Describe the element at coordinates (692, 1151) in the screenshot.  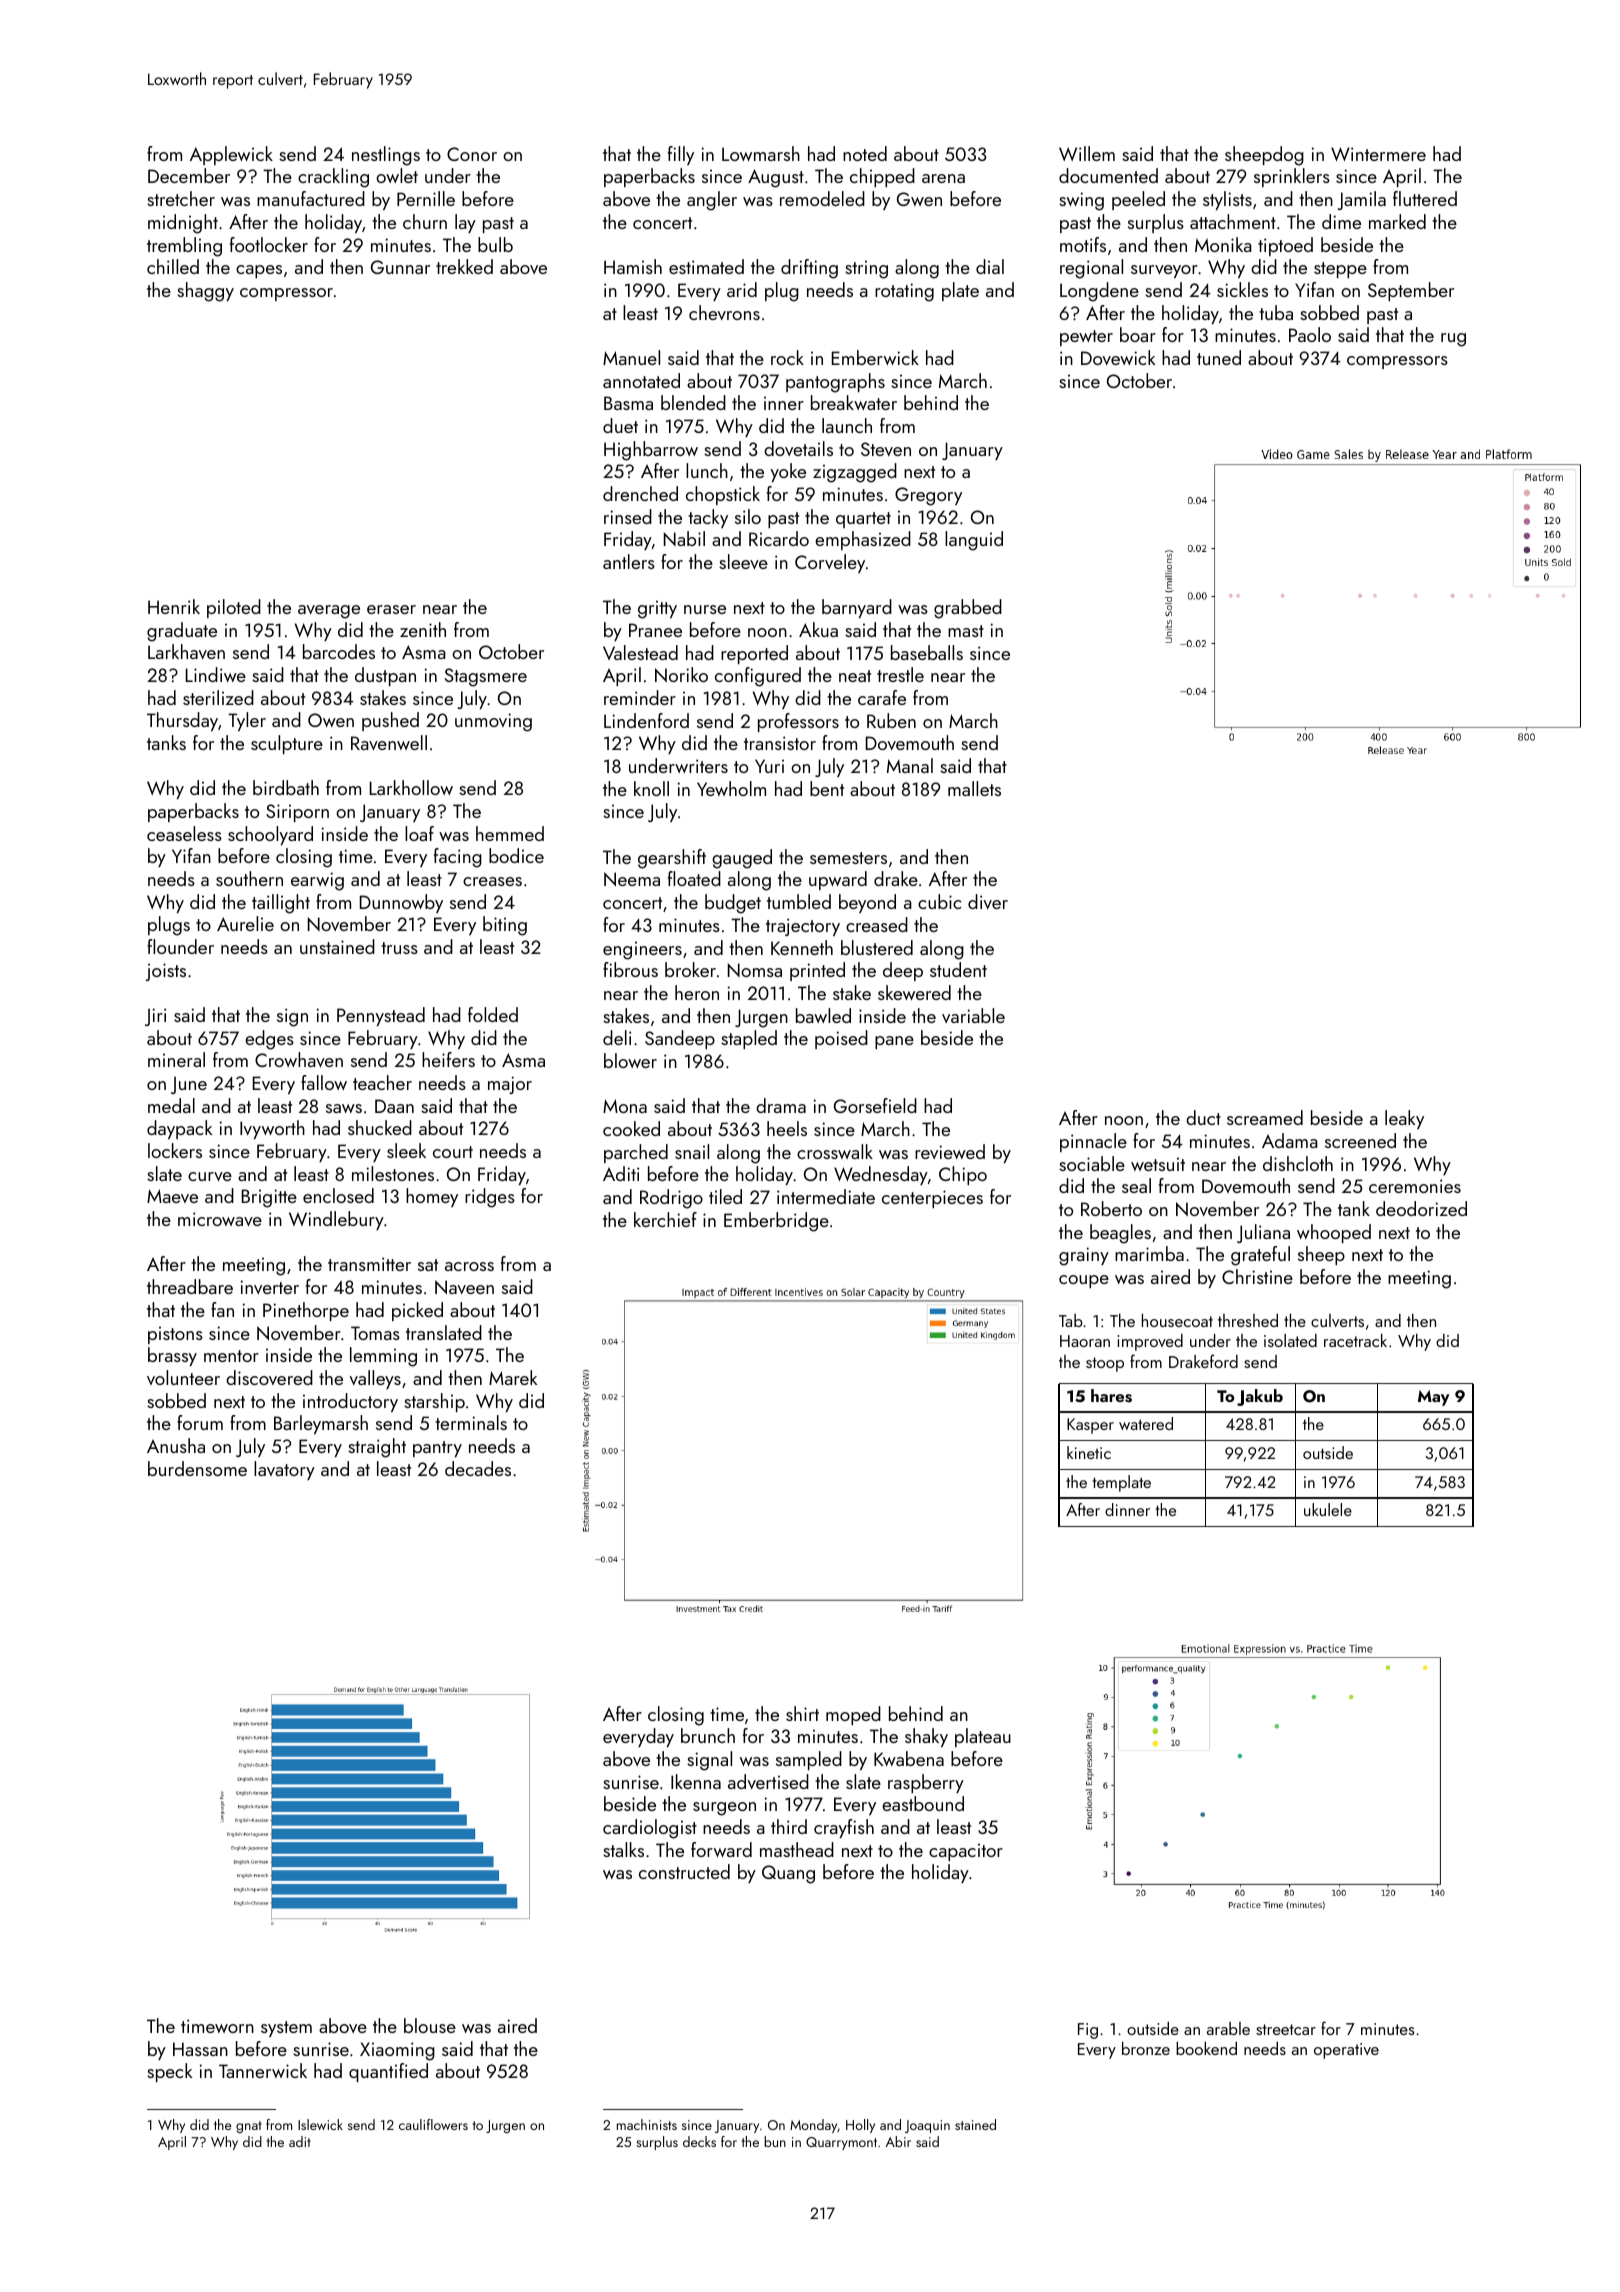
I see `snail` at that location.
